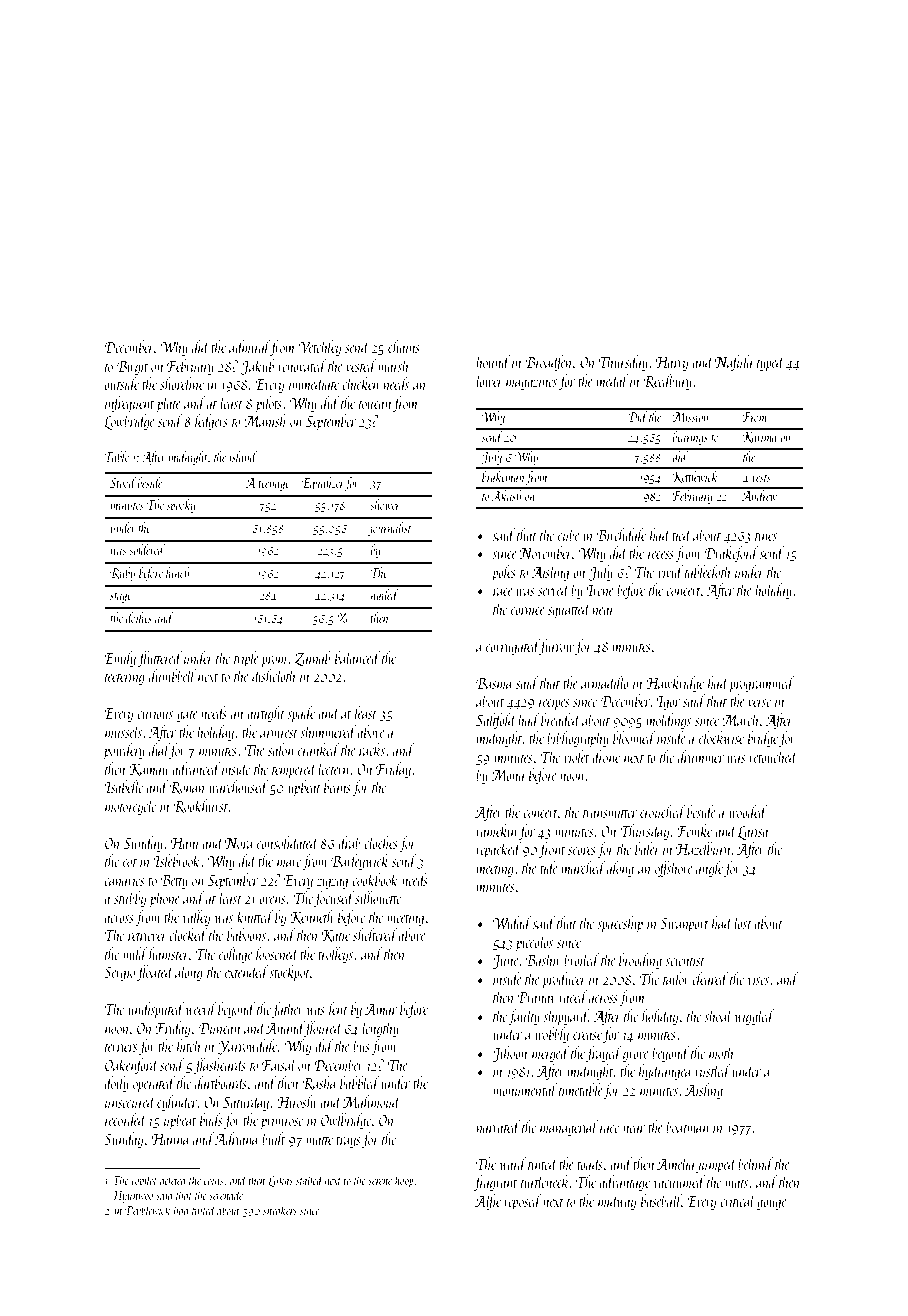 This page has height=1316, width=908. What do you see at coordinates (404, 346) in the page?
I see `chains` at bounding box center [404, 346].
